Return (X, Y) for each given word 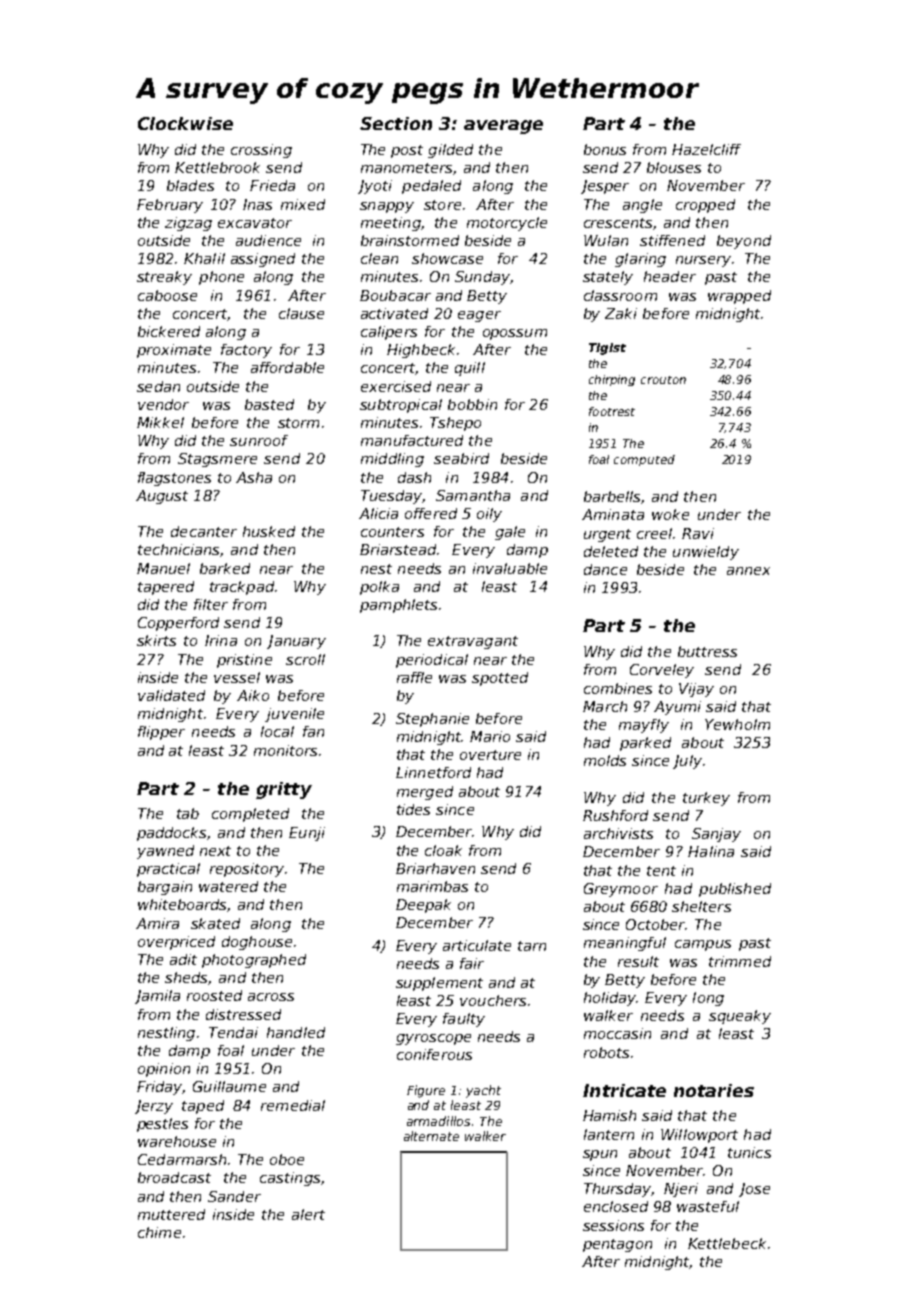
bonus (605, 149)
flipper (161, 733)
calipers (389, 333)
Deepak (423, 906)
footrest (612, 411)
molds (605, 760)
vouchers (493, 1000)
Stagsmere (217, 460)
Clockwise (185, 123)
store (442, 205)
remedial (293, 1105)
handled (296, 1032)
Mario (490, 736)
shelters (701, 906)
